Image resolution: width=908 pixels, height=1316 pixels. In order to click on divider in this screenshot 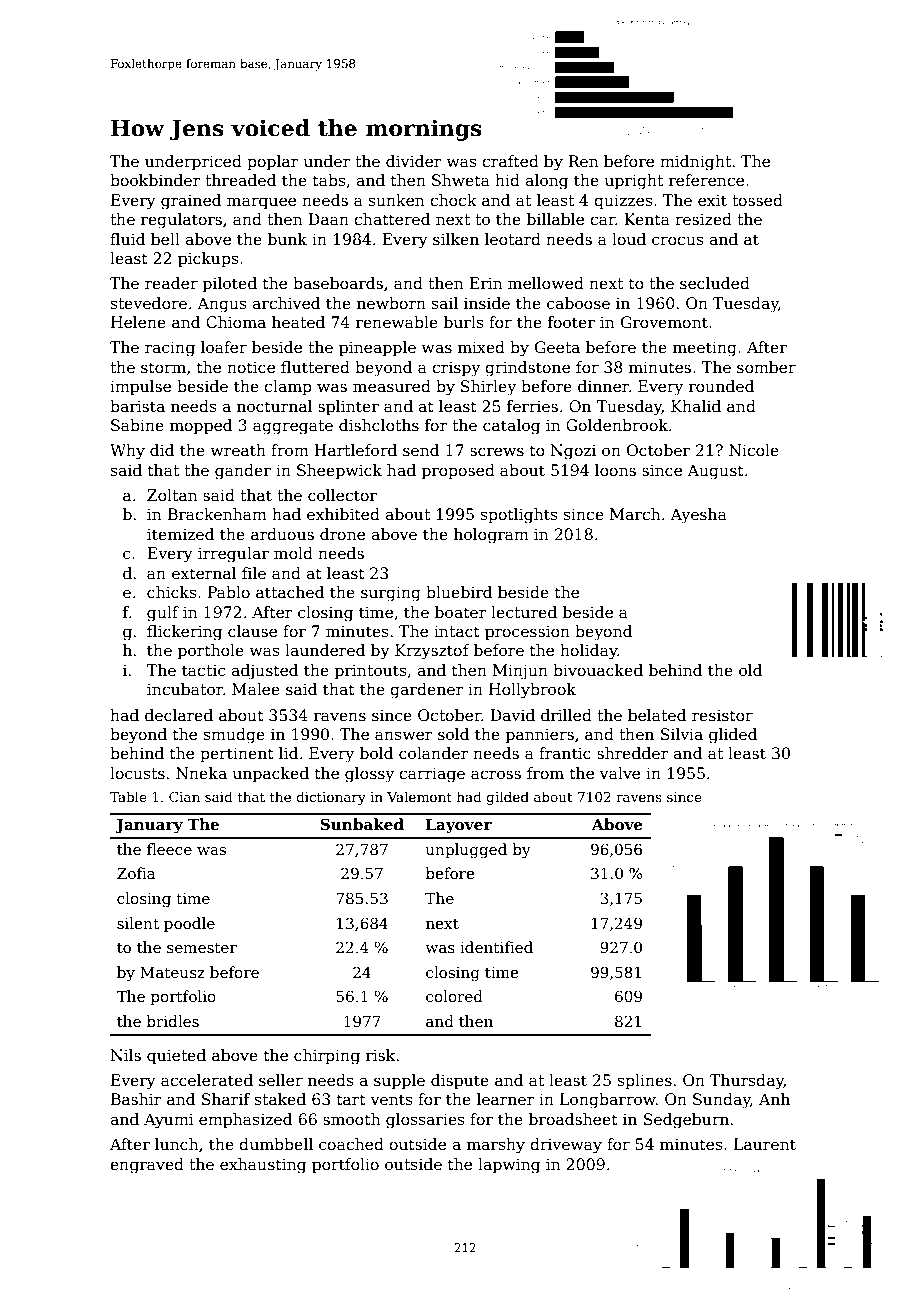, I will do `click(414, 161)`.
